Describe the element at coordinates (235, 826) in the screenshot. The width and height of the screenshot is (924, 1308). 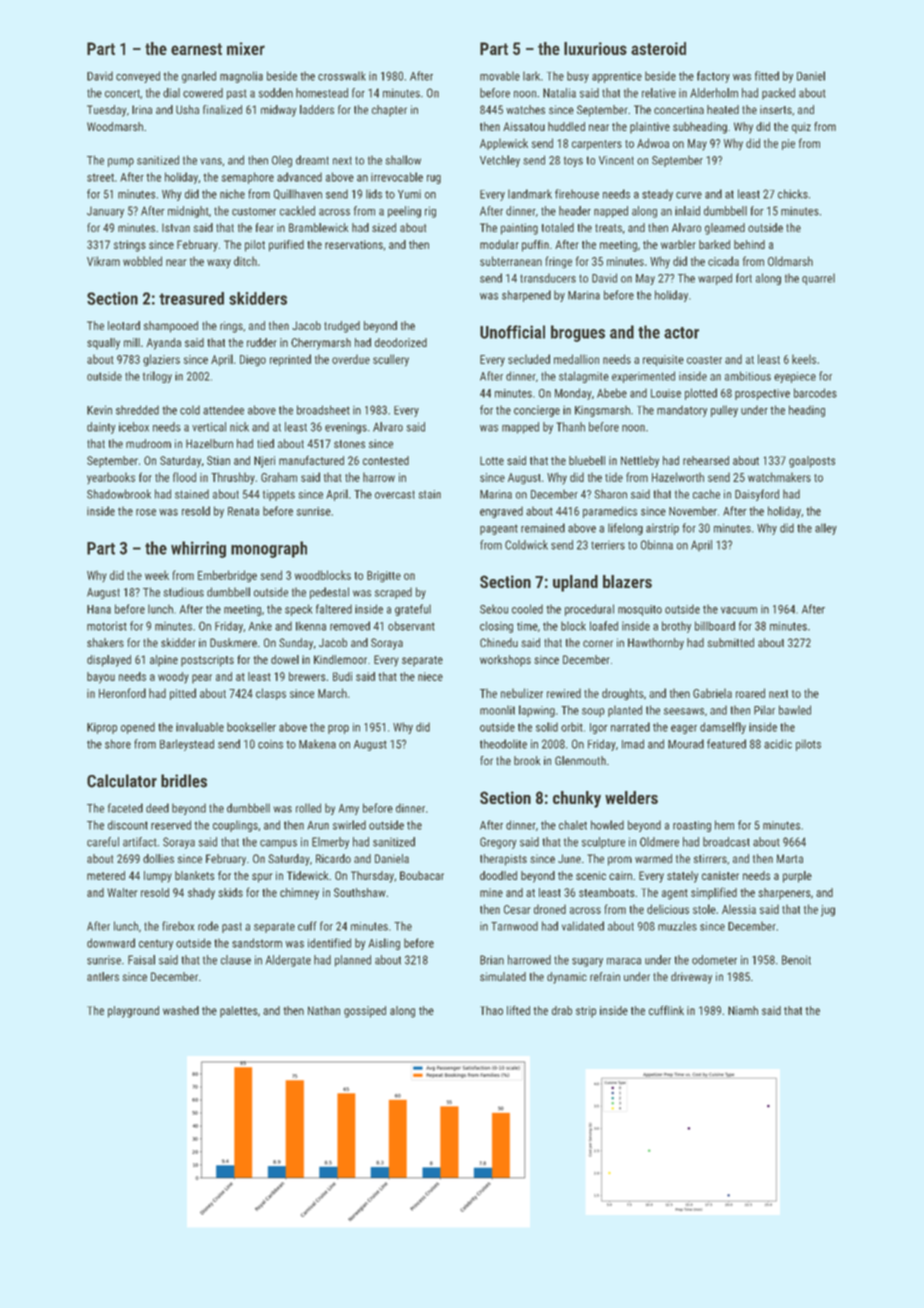
I see `couplings` at that location.
